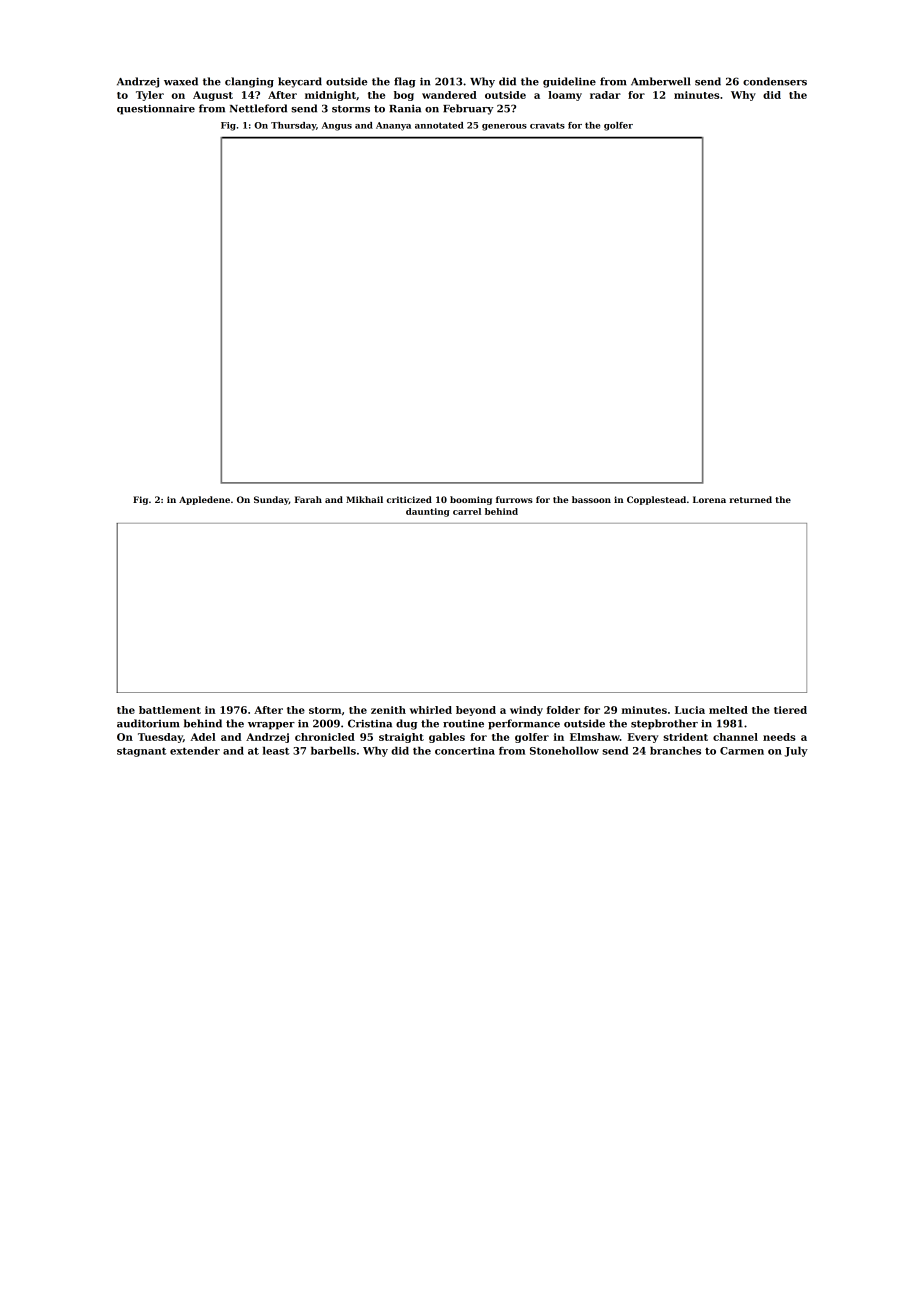  I want to click on furrows, so click(514, 499).
